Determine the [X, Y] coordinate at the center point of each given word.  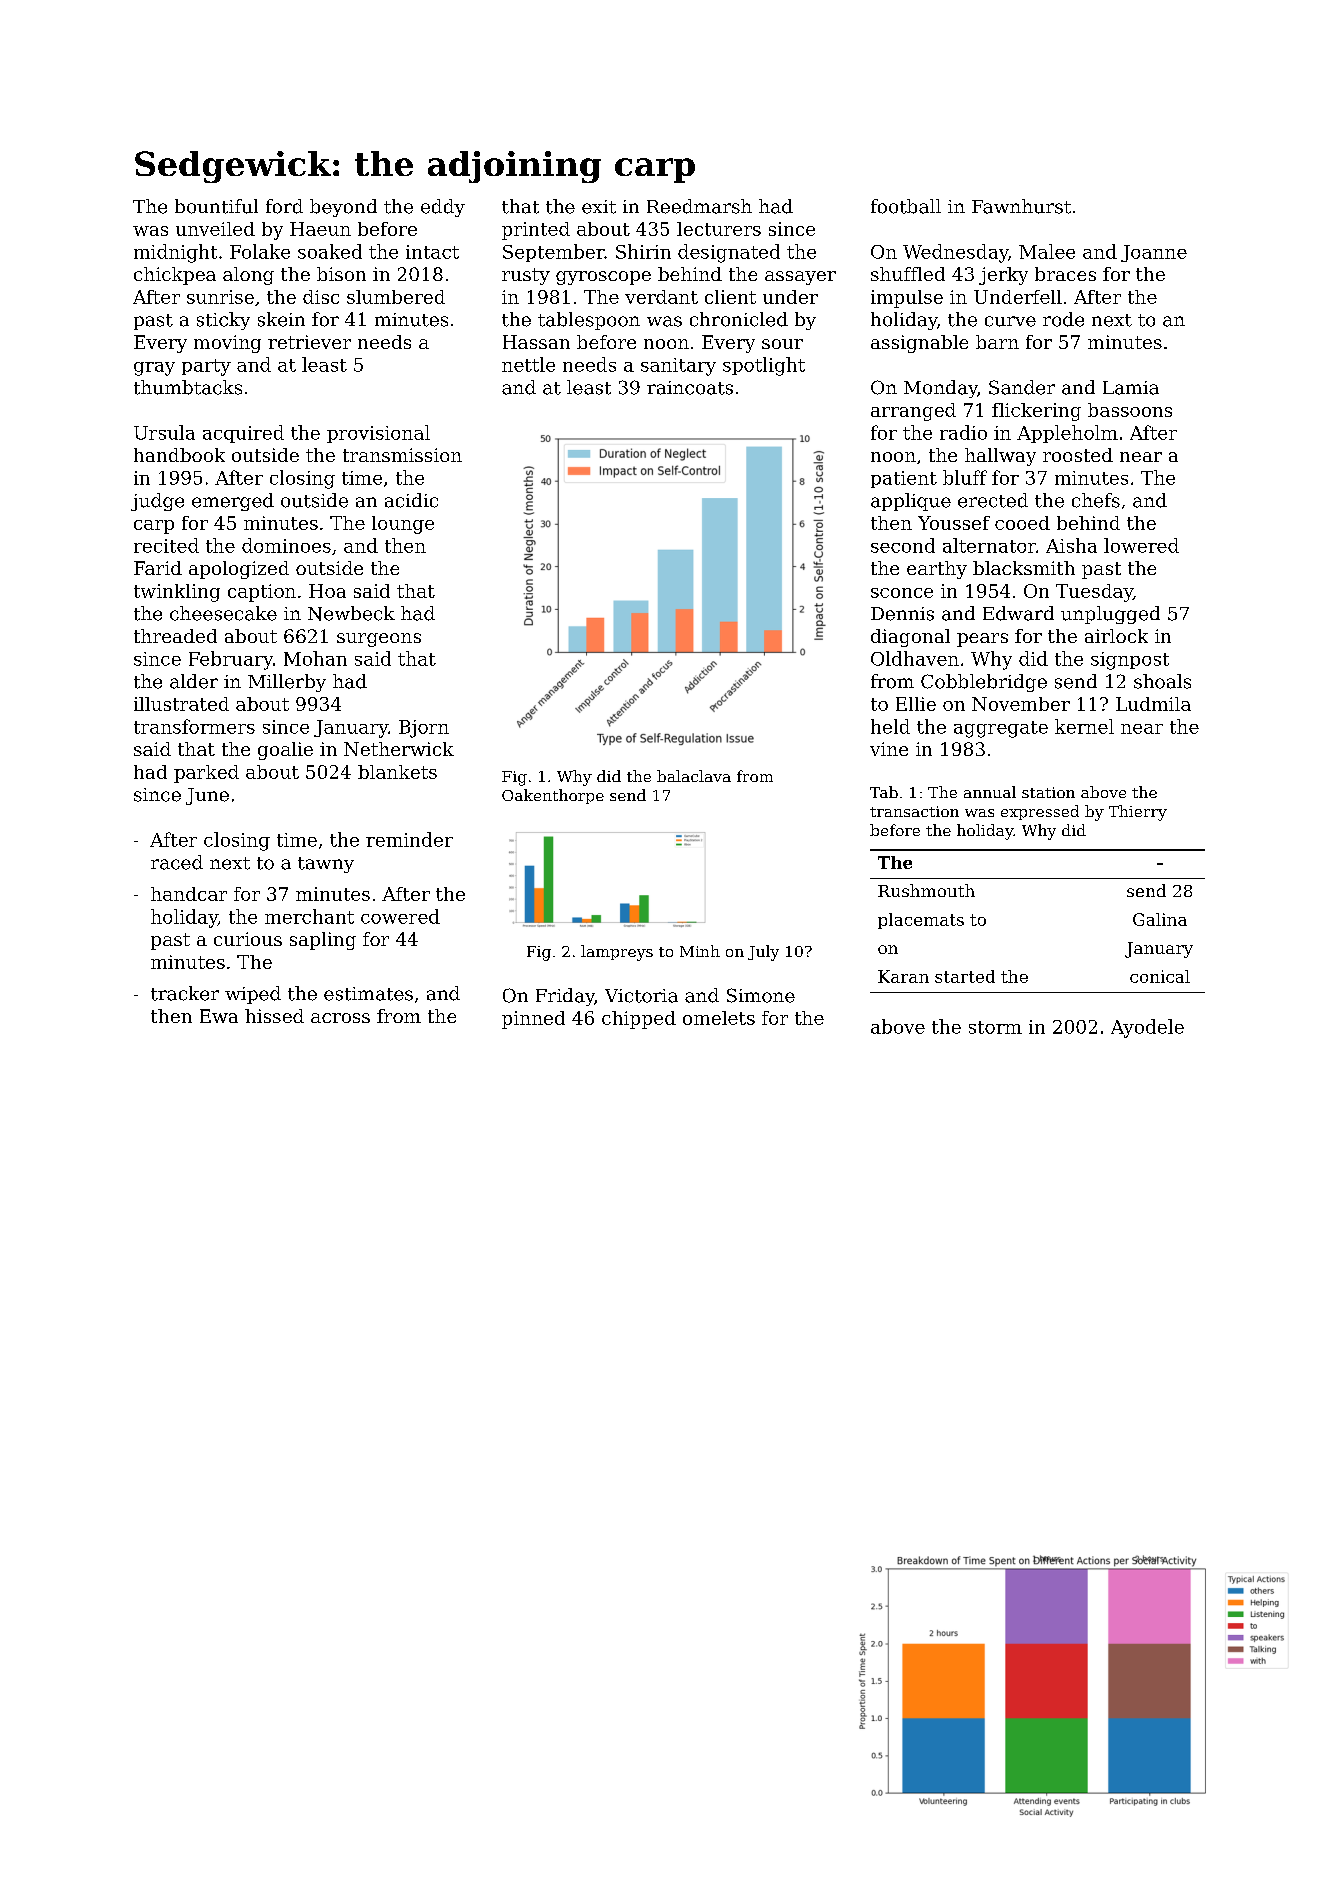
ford [284, 206]
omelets [719, 1018]
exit [599, 207]
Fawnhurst [1021, 206]
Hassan [536, 342]
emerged [233, 502]
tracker [185, 993]
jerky [1003, 276]
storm [995, 1027]
